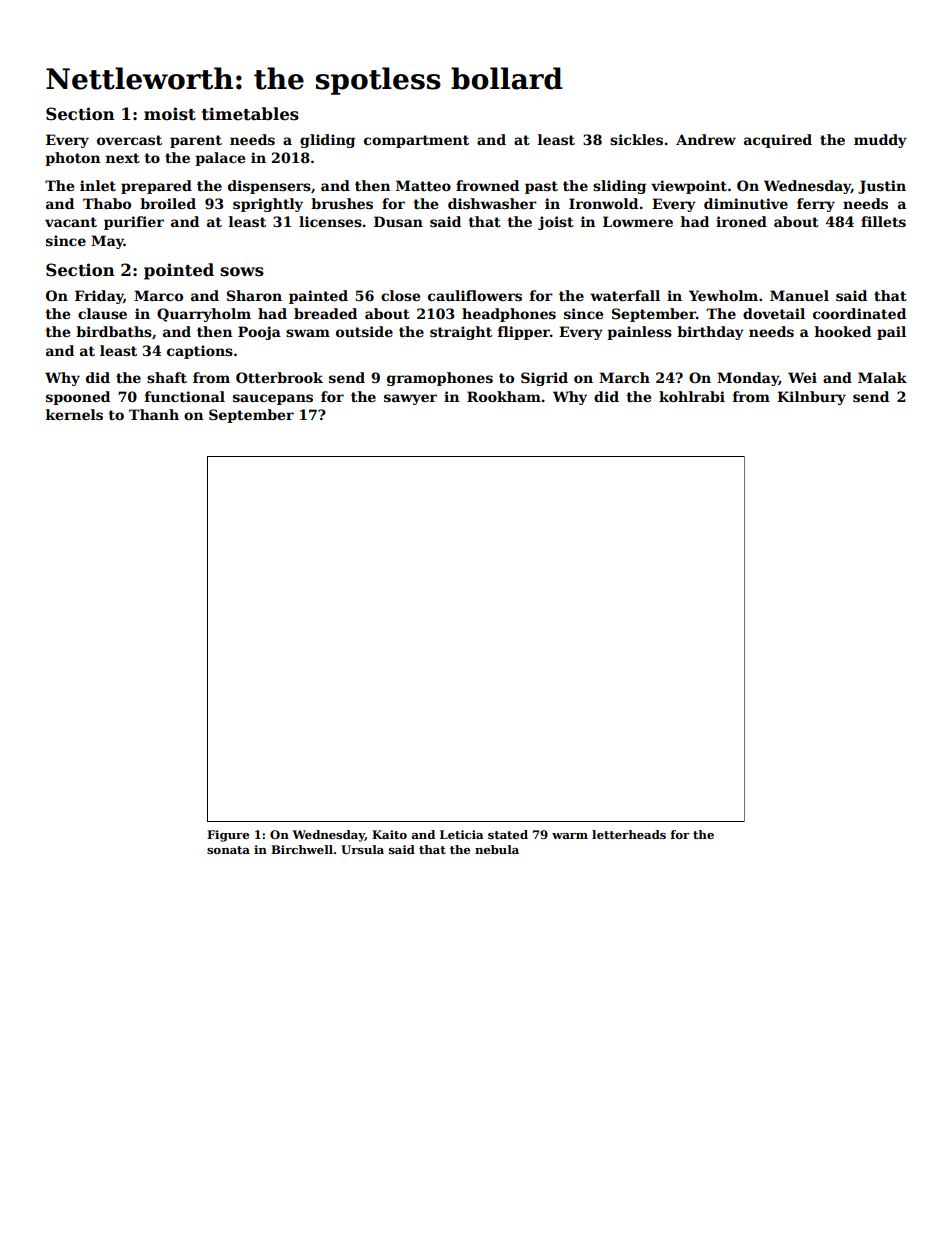  I want to click on Malak, so click(882, 377).
